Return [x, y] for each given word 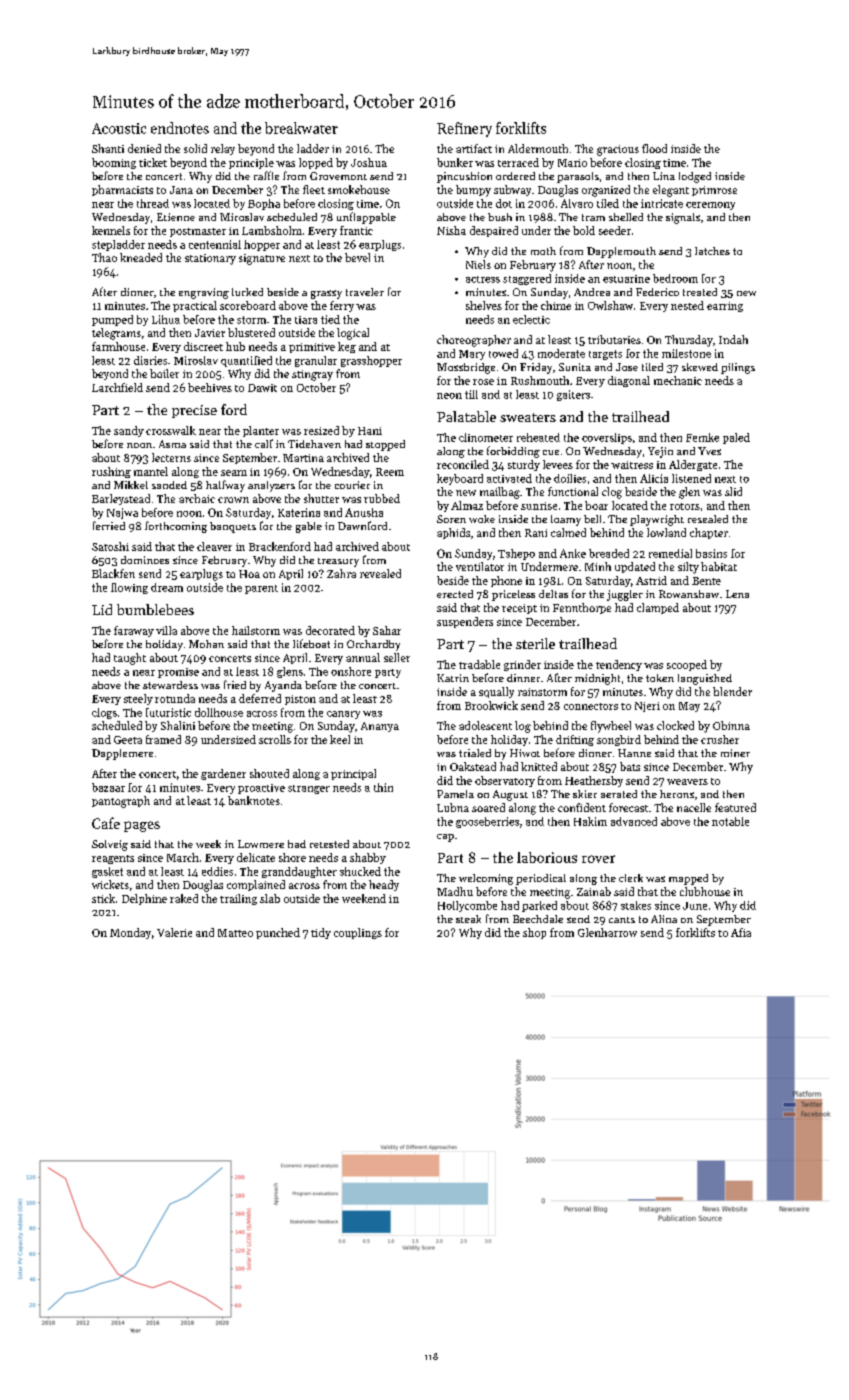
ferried [109, 525]
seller [397, 657]
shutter [321, 498]
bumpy [473, 191]
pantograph [121, 802]
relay [223, 149]
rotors [685, 506]
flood [654, 148]
